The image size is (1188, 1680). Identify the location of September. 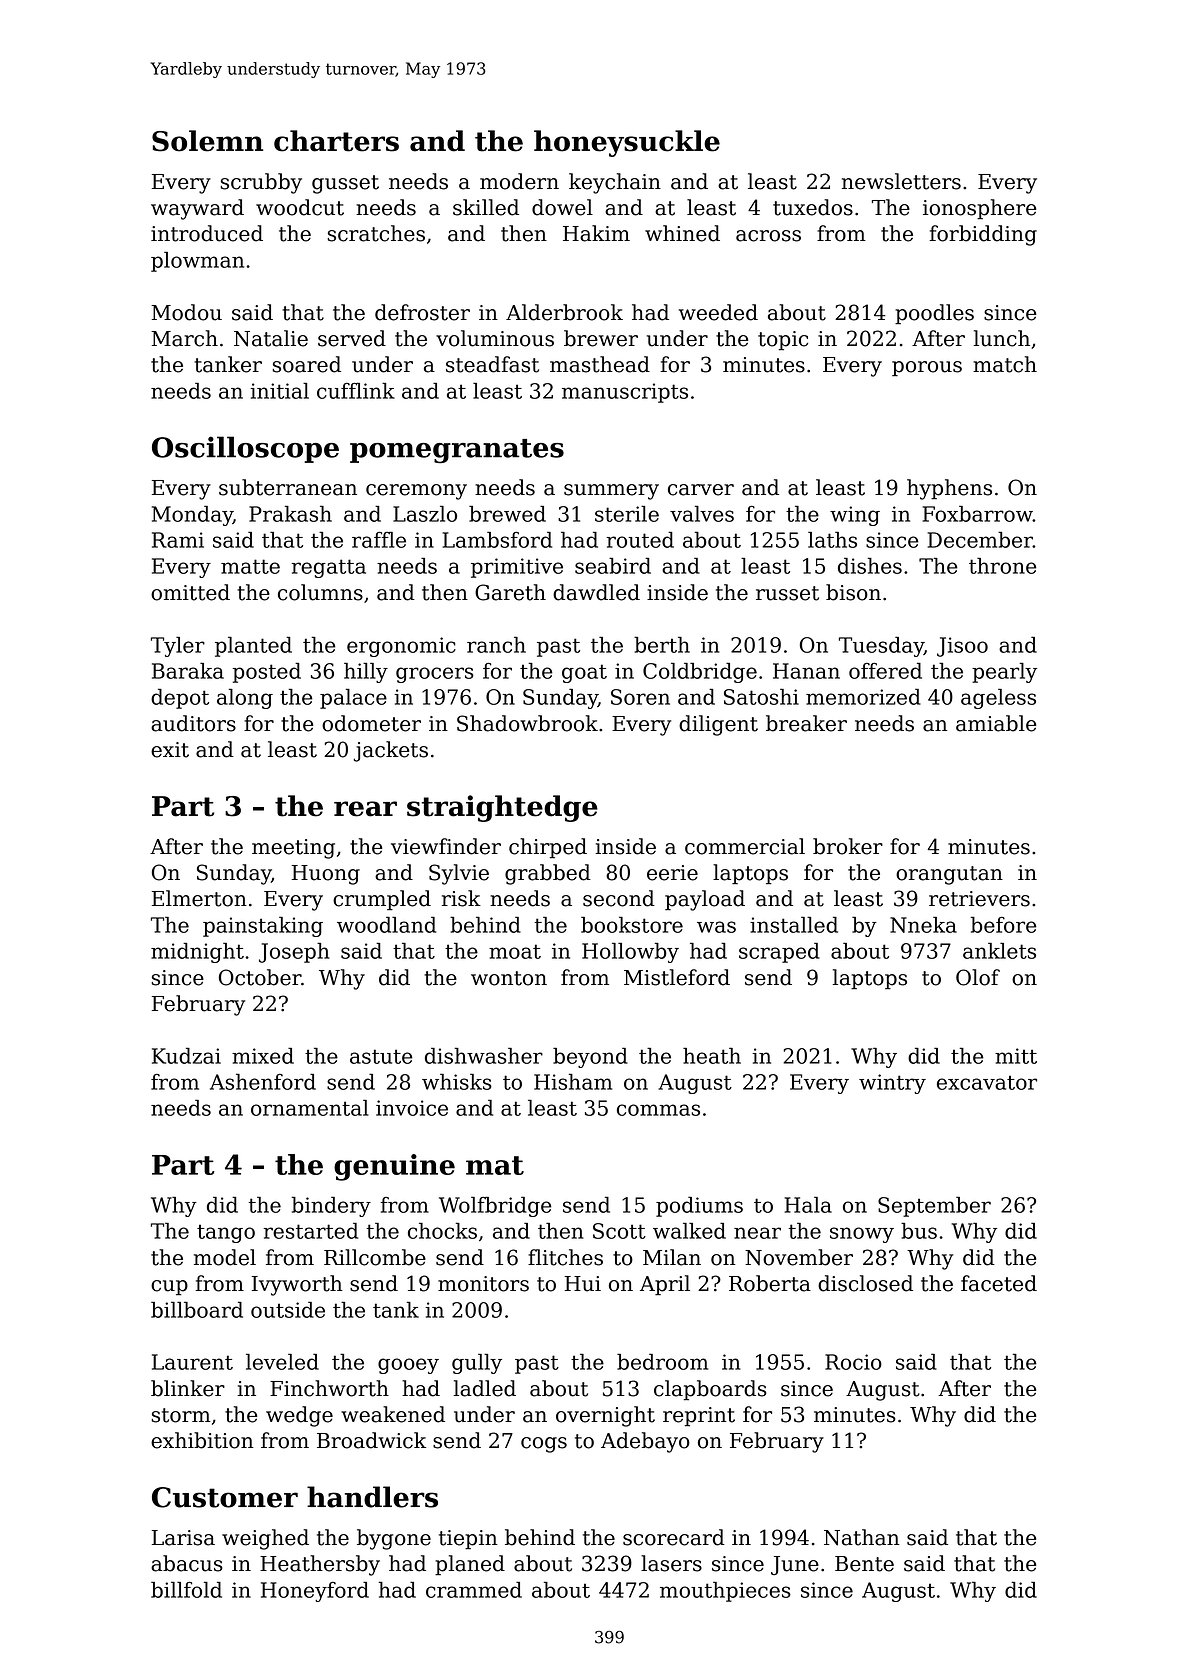
(934, 1206).
